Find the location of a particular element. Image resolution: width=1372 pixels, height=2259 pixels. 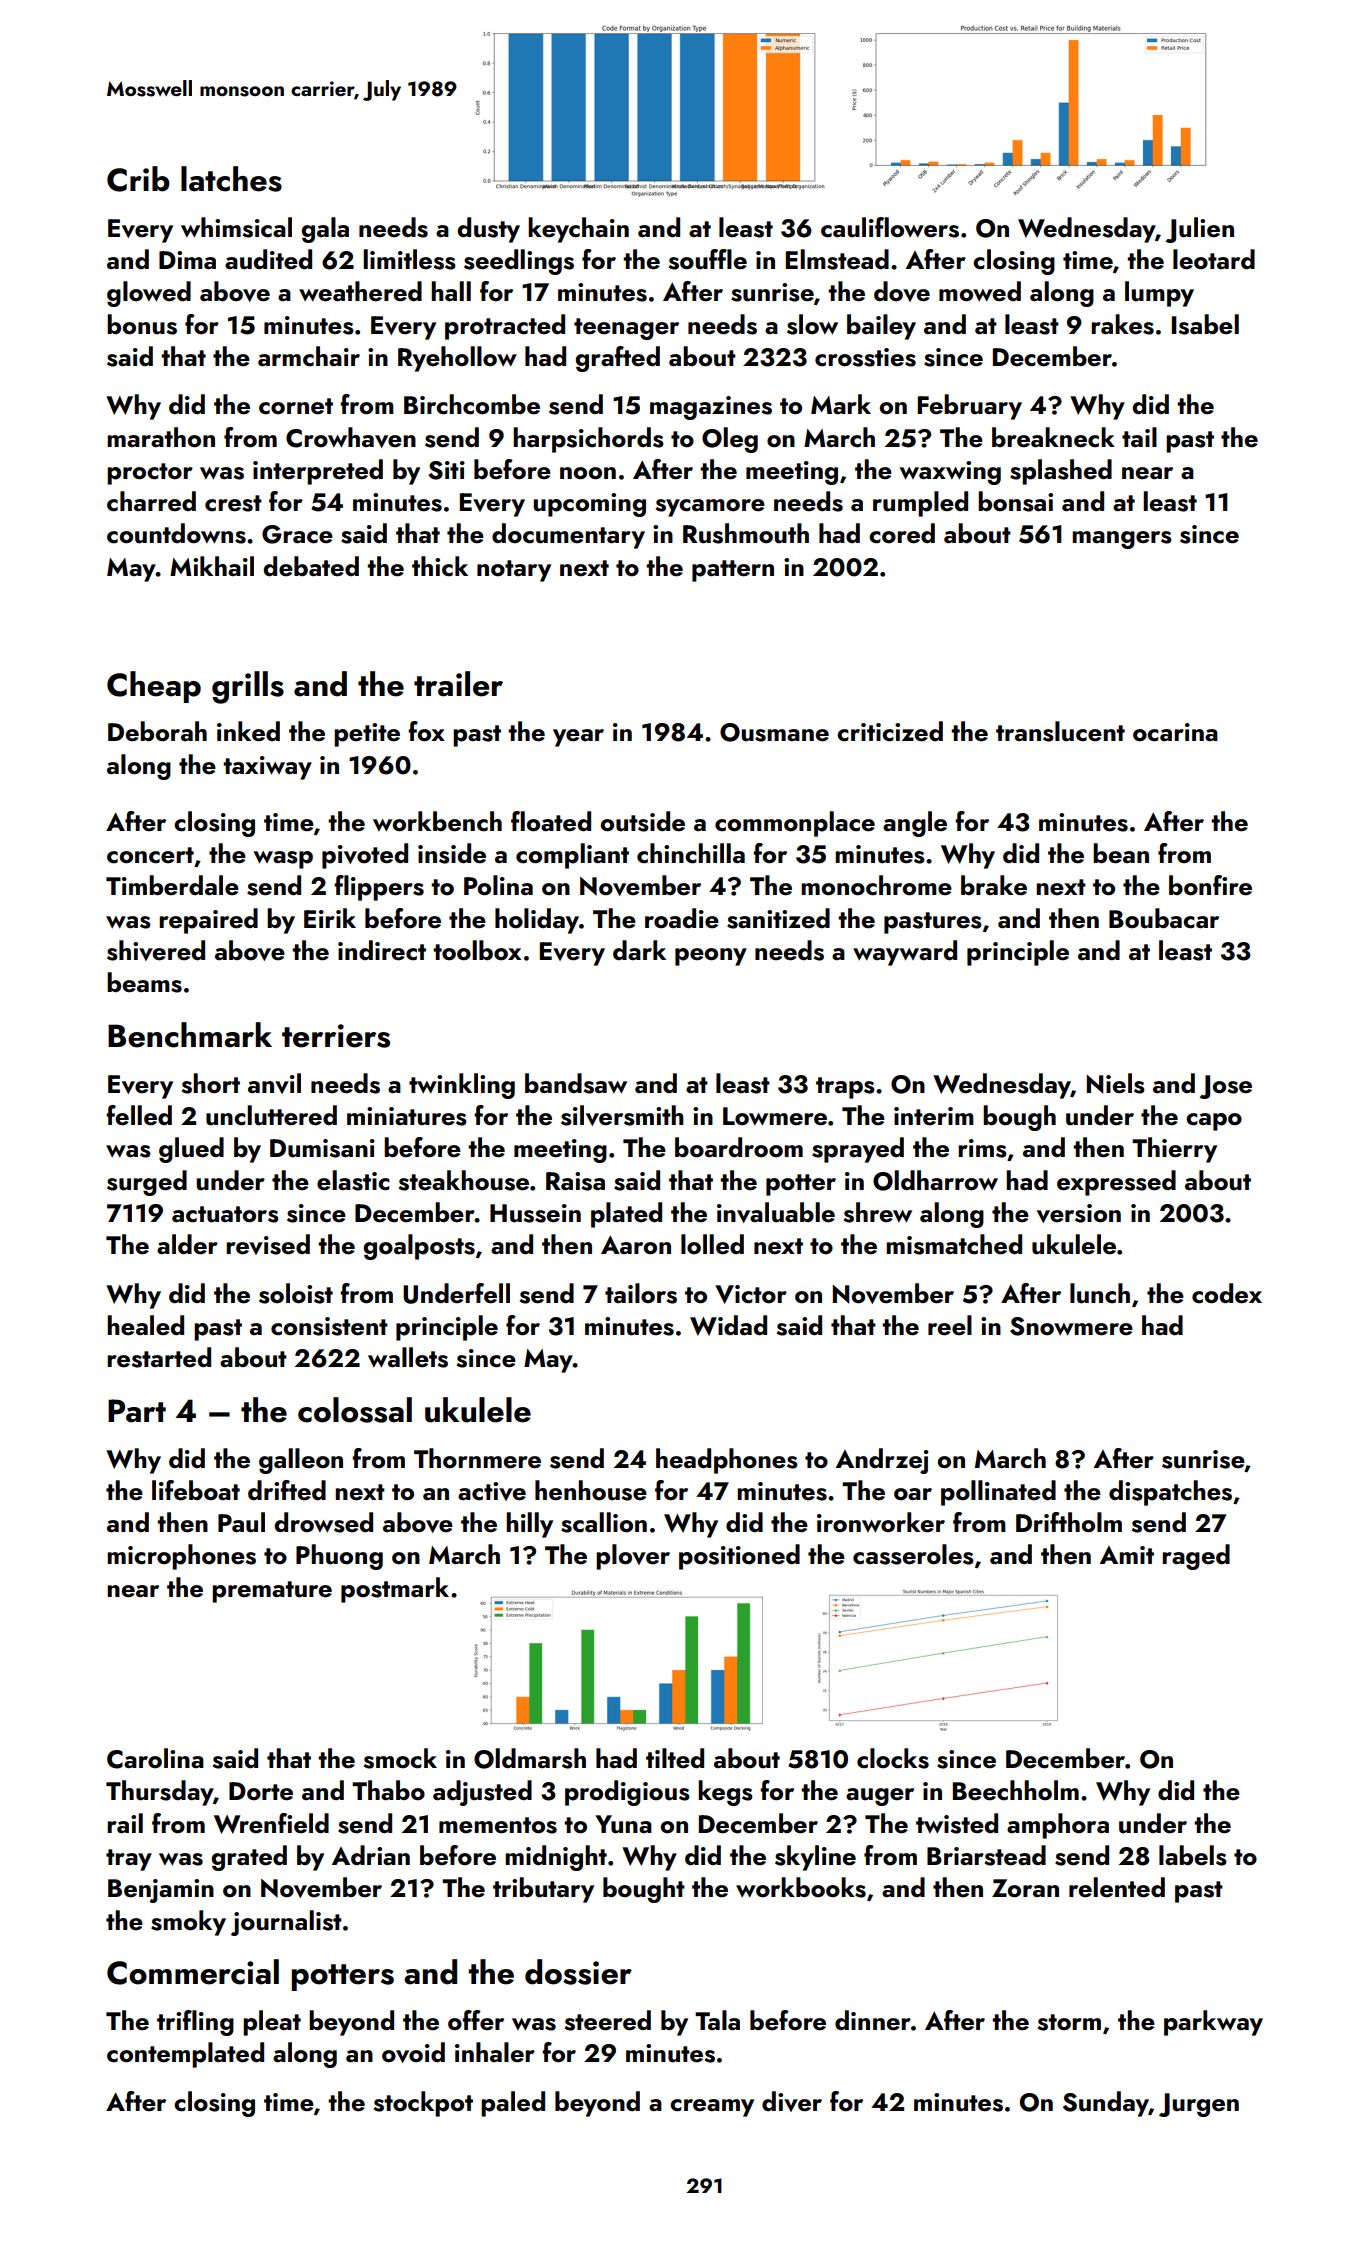

cauliflowers is located at coordinates (890, 227).
